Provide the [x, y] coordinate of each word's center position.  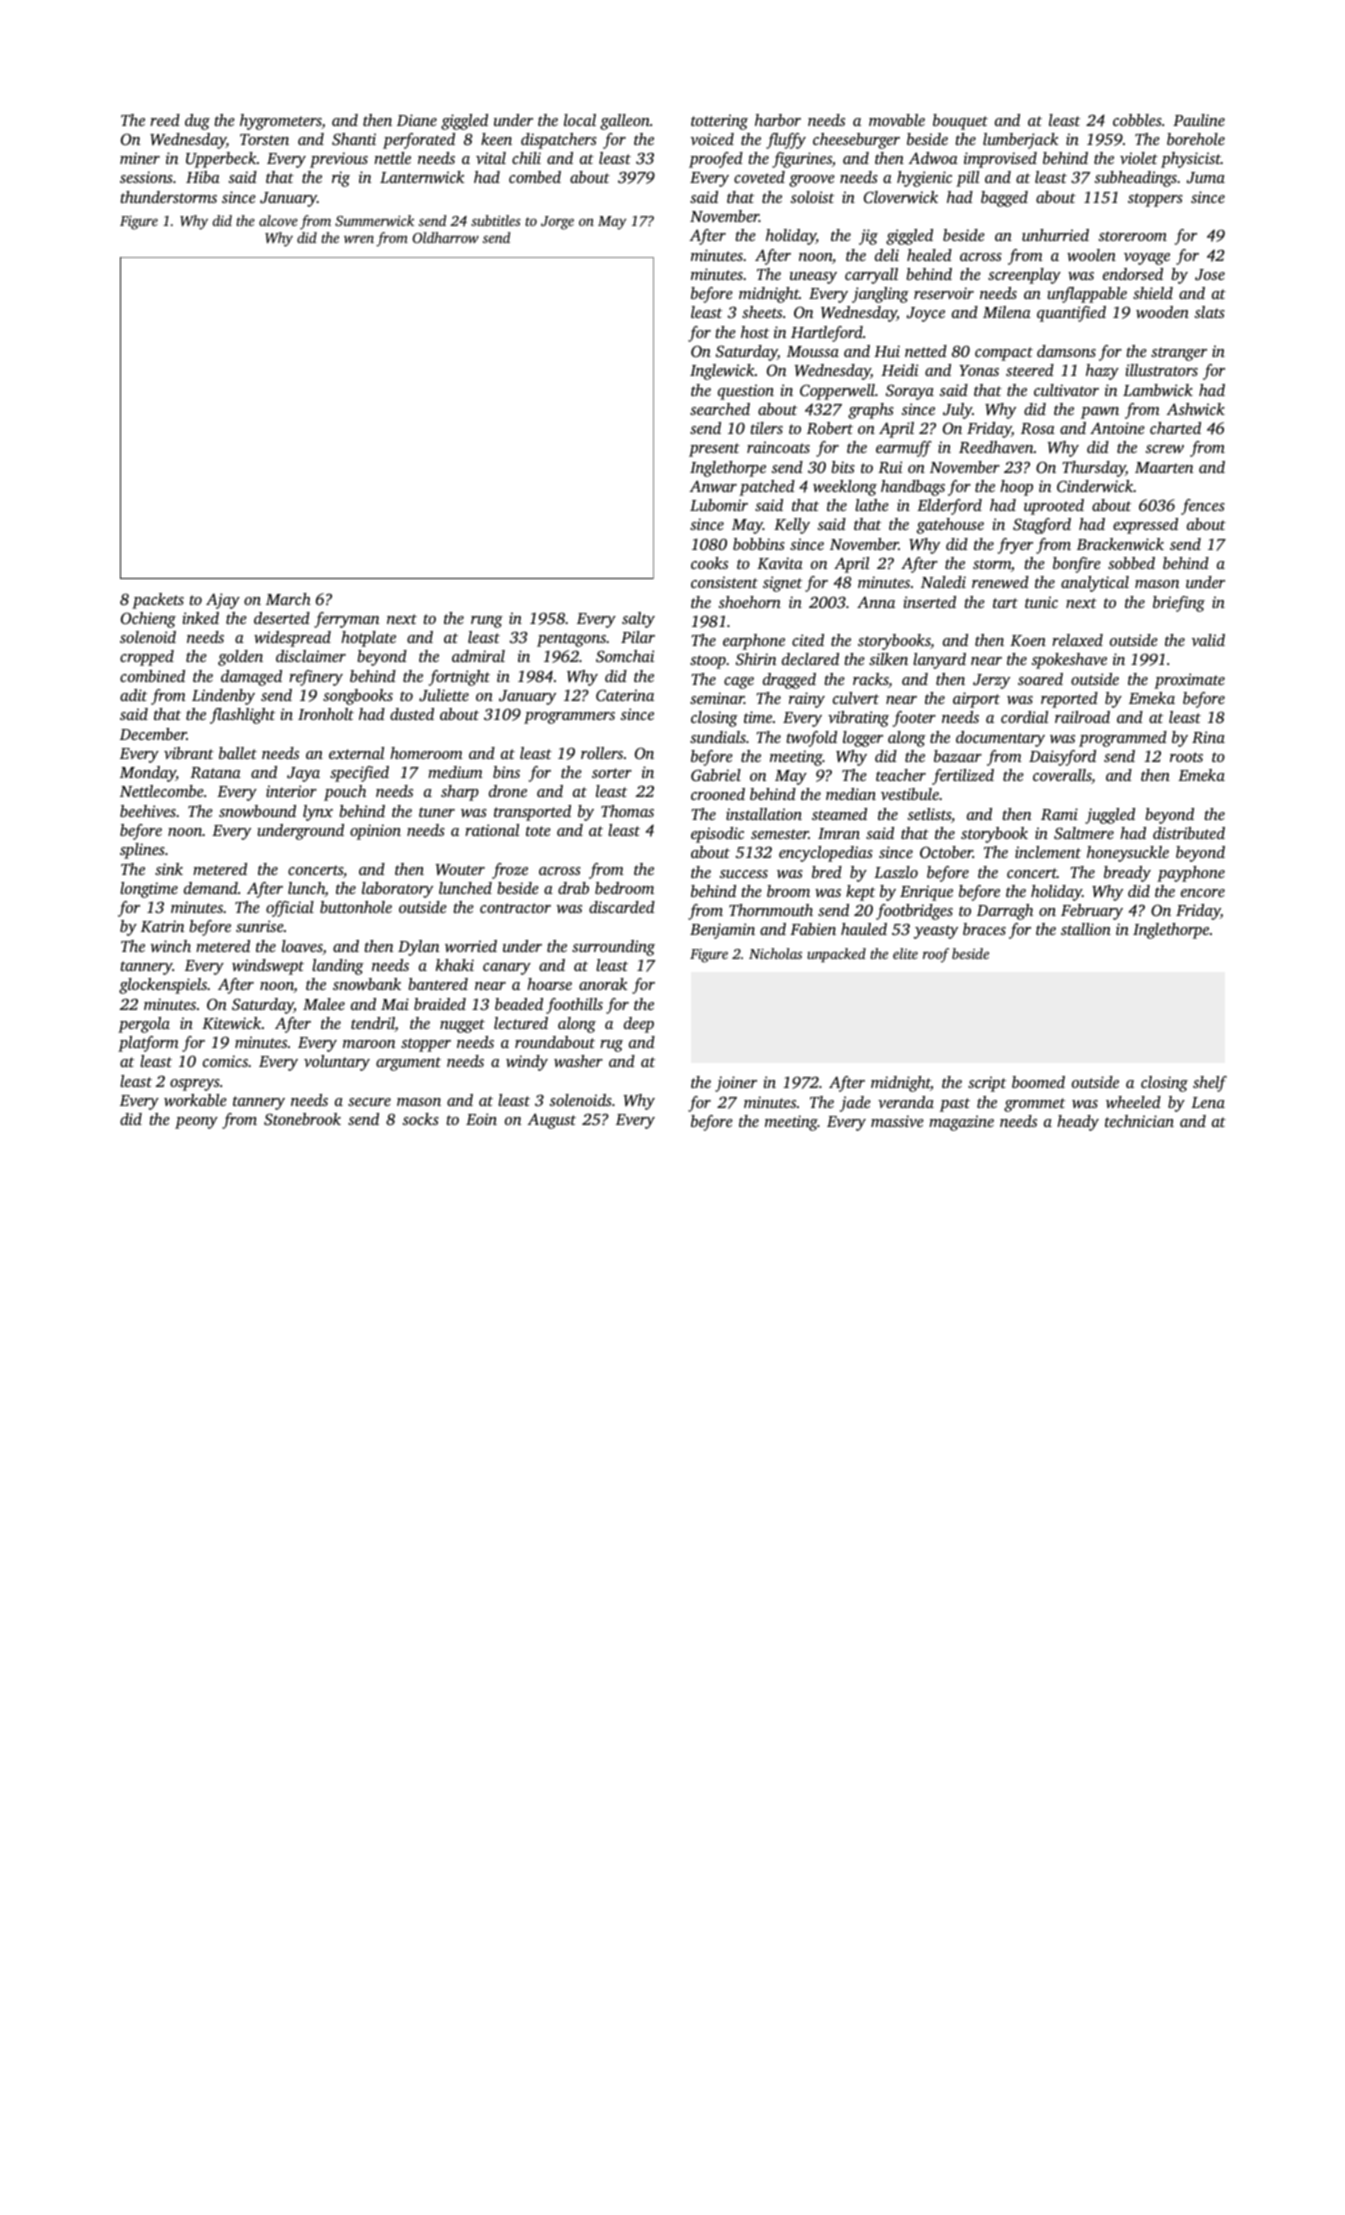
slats [1209, 312]
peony [196, 1123]
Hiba [203, 177]
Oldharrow [445, 237]
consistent [724, 582]
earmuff [904, 449]
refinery [316, 678]
